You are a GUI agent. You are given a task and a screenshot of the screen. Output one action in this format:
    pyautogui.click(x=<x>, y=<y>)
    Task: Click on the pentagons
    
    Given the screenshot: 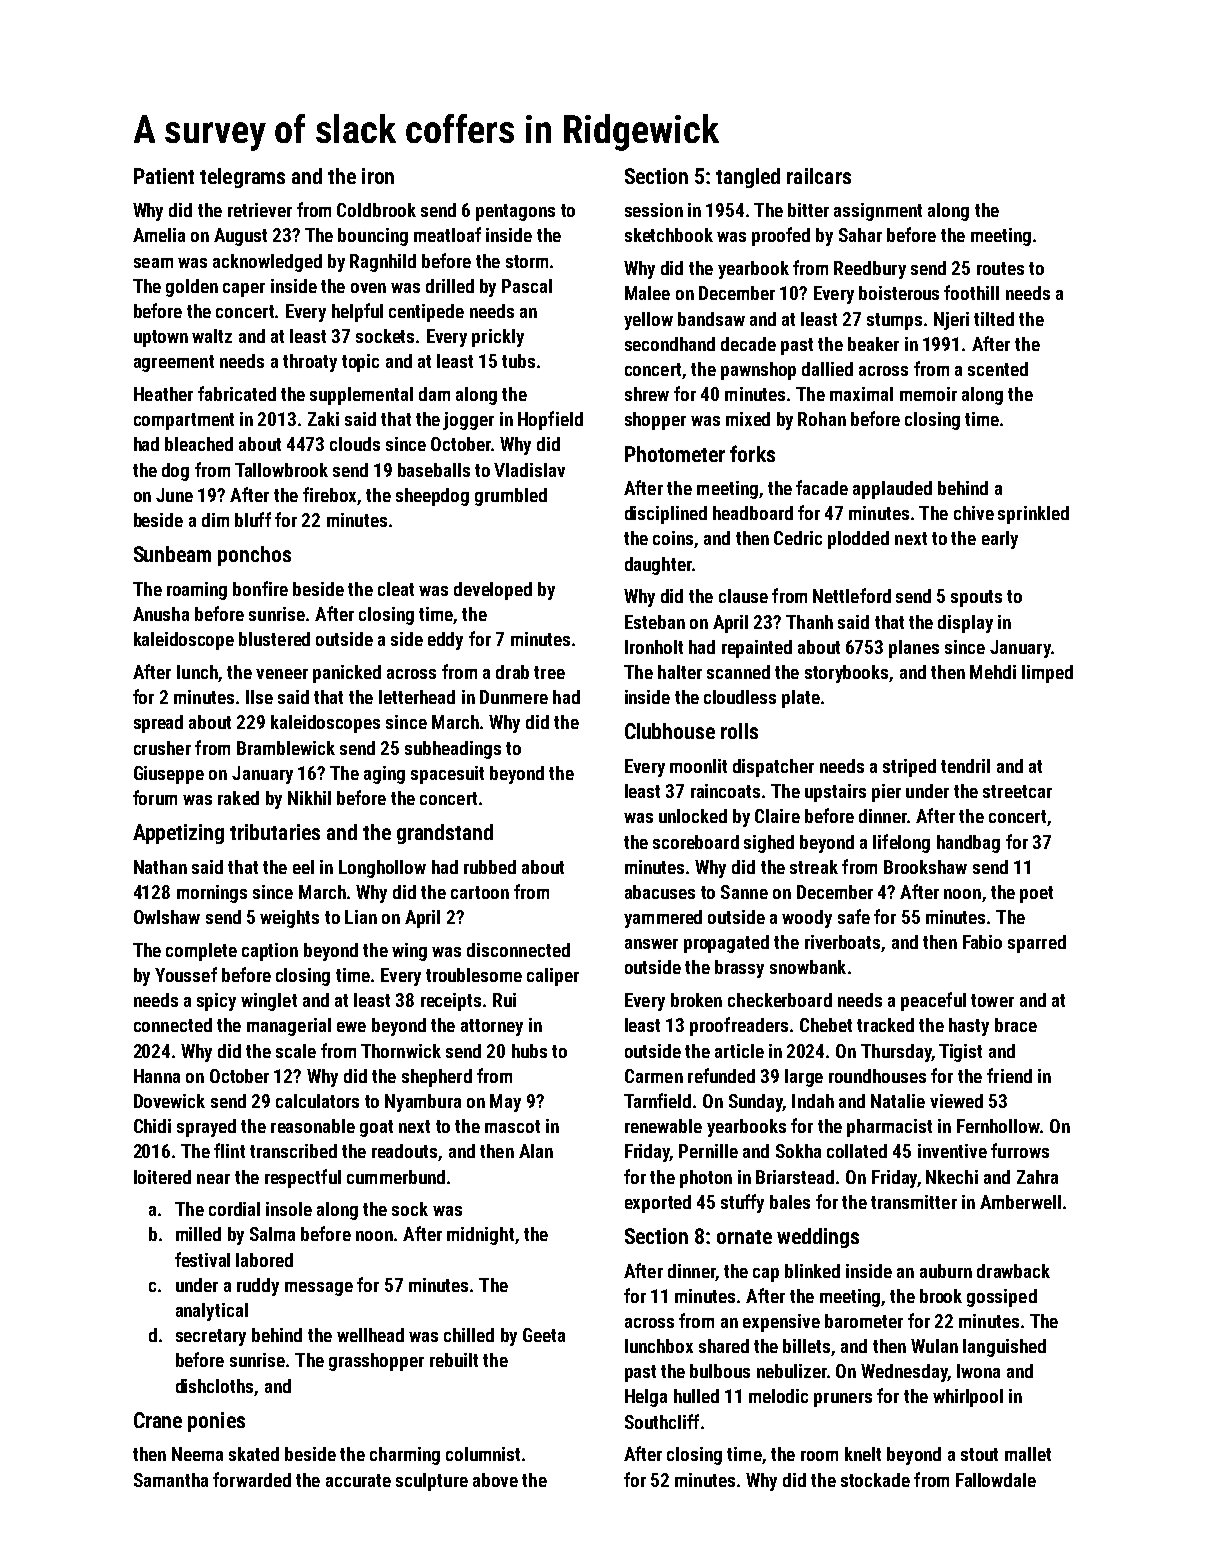 What is the action you would take?
    pyautogui.click(x=515, y=212)
